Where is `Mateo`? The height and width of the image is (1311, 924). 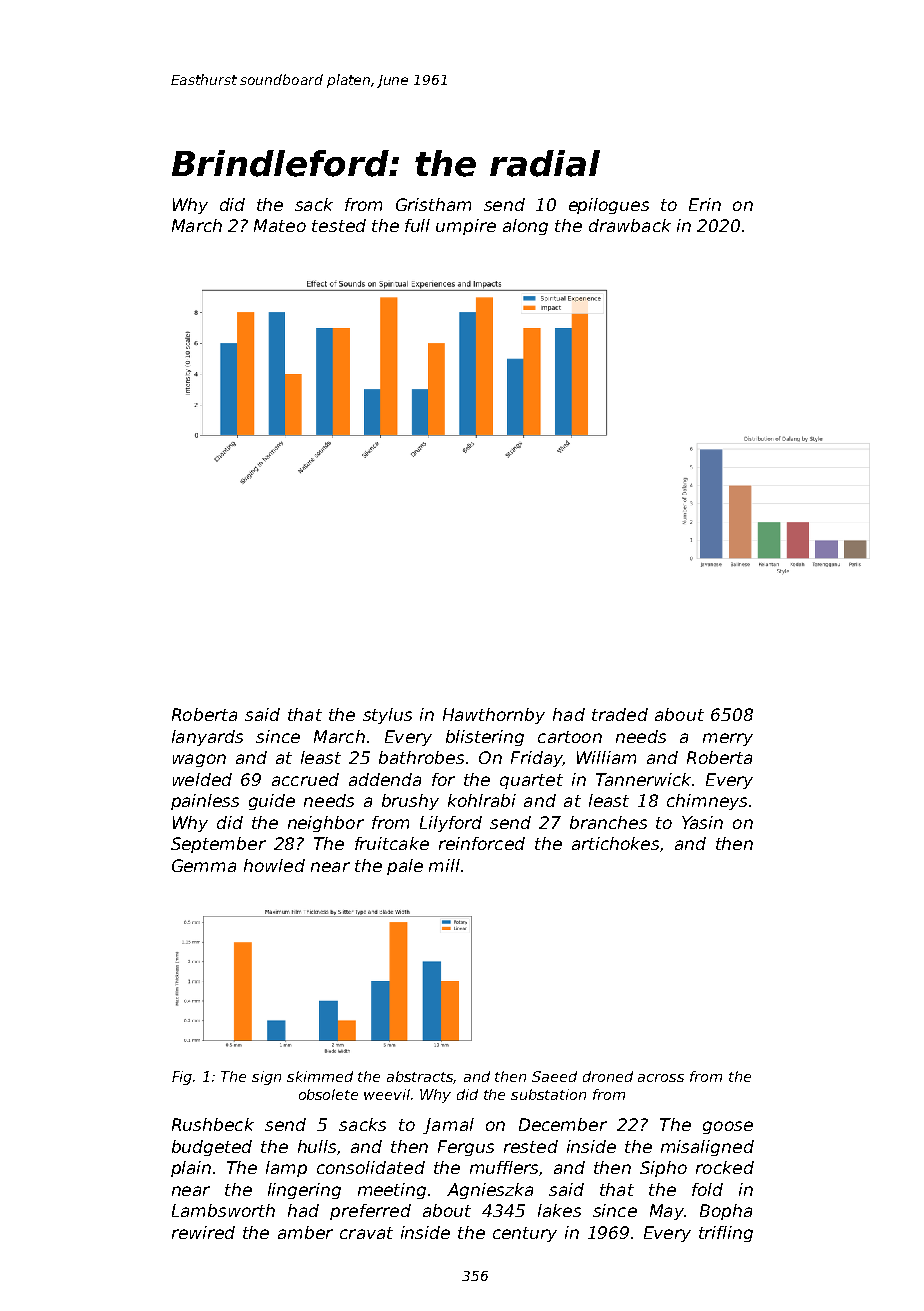 Mateo is located at coordinates (280, 225).
